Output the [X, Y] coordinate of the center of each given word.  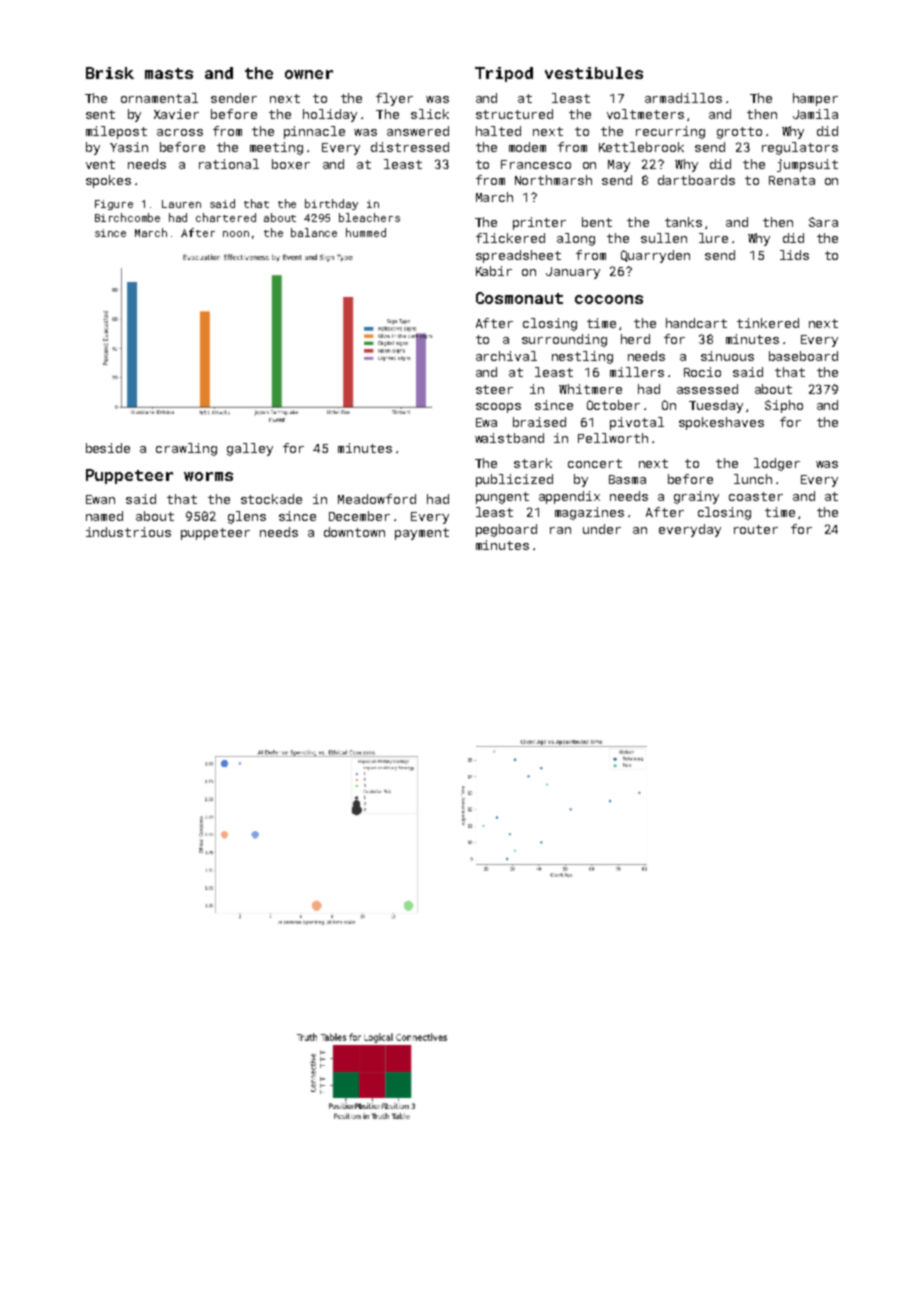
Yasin [129, 147]
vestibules [594, 73]
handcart [696, 323]
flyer [394, 99]
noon [236, 234]
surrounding [564, 340]
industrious [128, 532]
